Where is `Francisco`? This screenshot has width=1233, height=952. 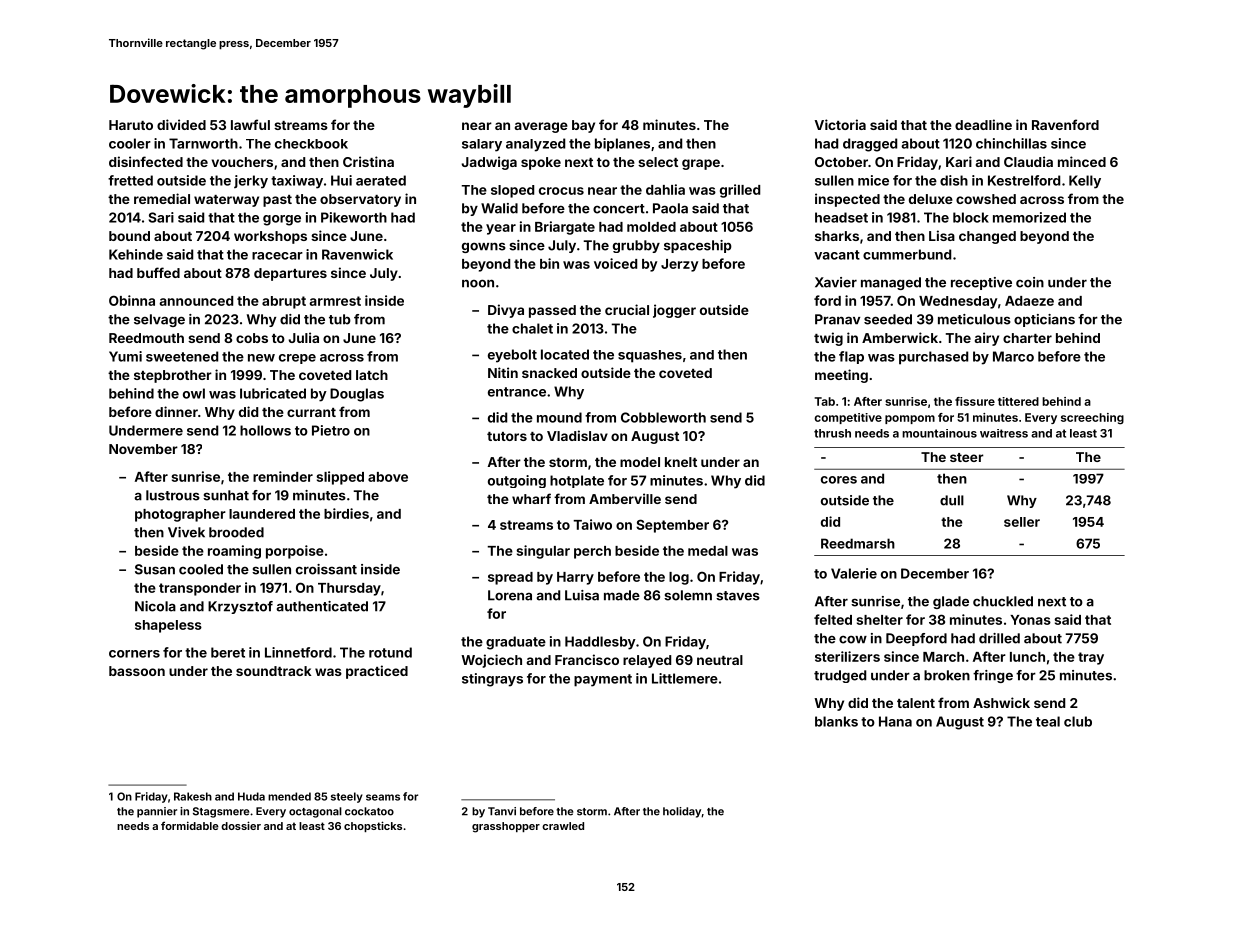
Francisco is located at coordinates (587, 659).
